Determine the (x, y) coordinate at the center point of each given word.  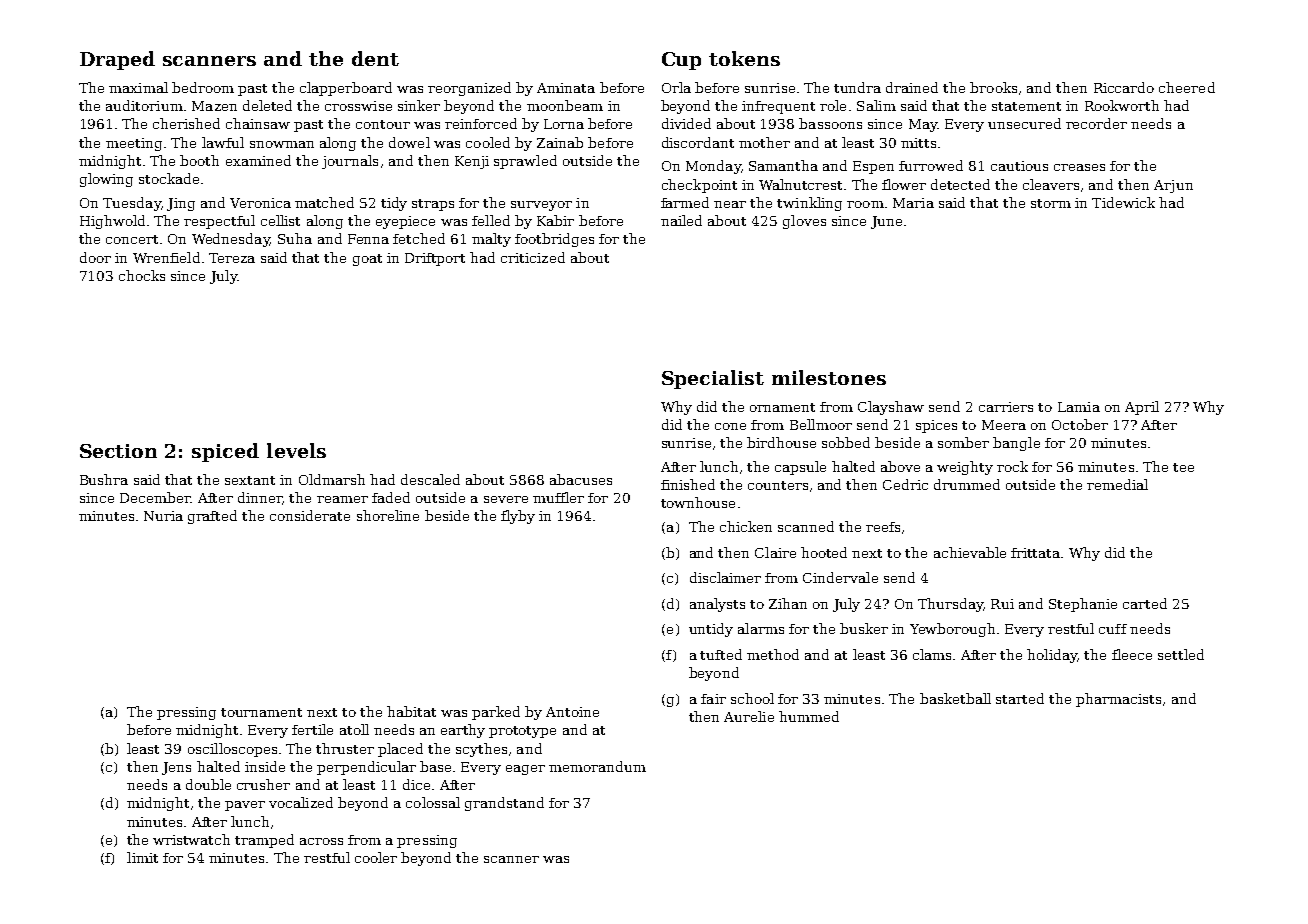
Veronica (260, 203)
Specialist (713, 379)
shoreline (388, 515)
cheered (1187, 87)
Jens (176, 768)
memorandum (597, 766)
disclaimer (725, 577)
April (1142, 408)
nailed (681, 220)
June (886, 222)
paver (245, 806)
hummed (809, 716)
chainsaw (258, 123)
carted (1145, 603)
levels (296, 450)
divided (686, 123)
